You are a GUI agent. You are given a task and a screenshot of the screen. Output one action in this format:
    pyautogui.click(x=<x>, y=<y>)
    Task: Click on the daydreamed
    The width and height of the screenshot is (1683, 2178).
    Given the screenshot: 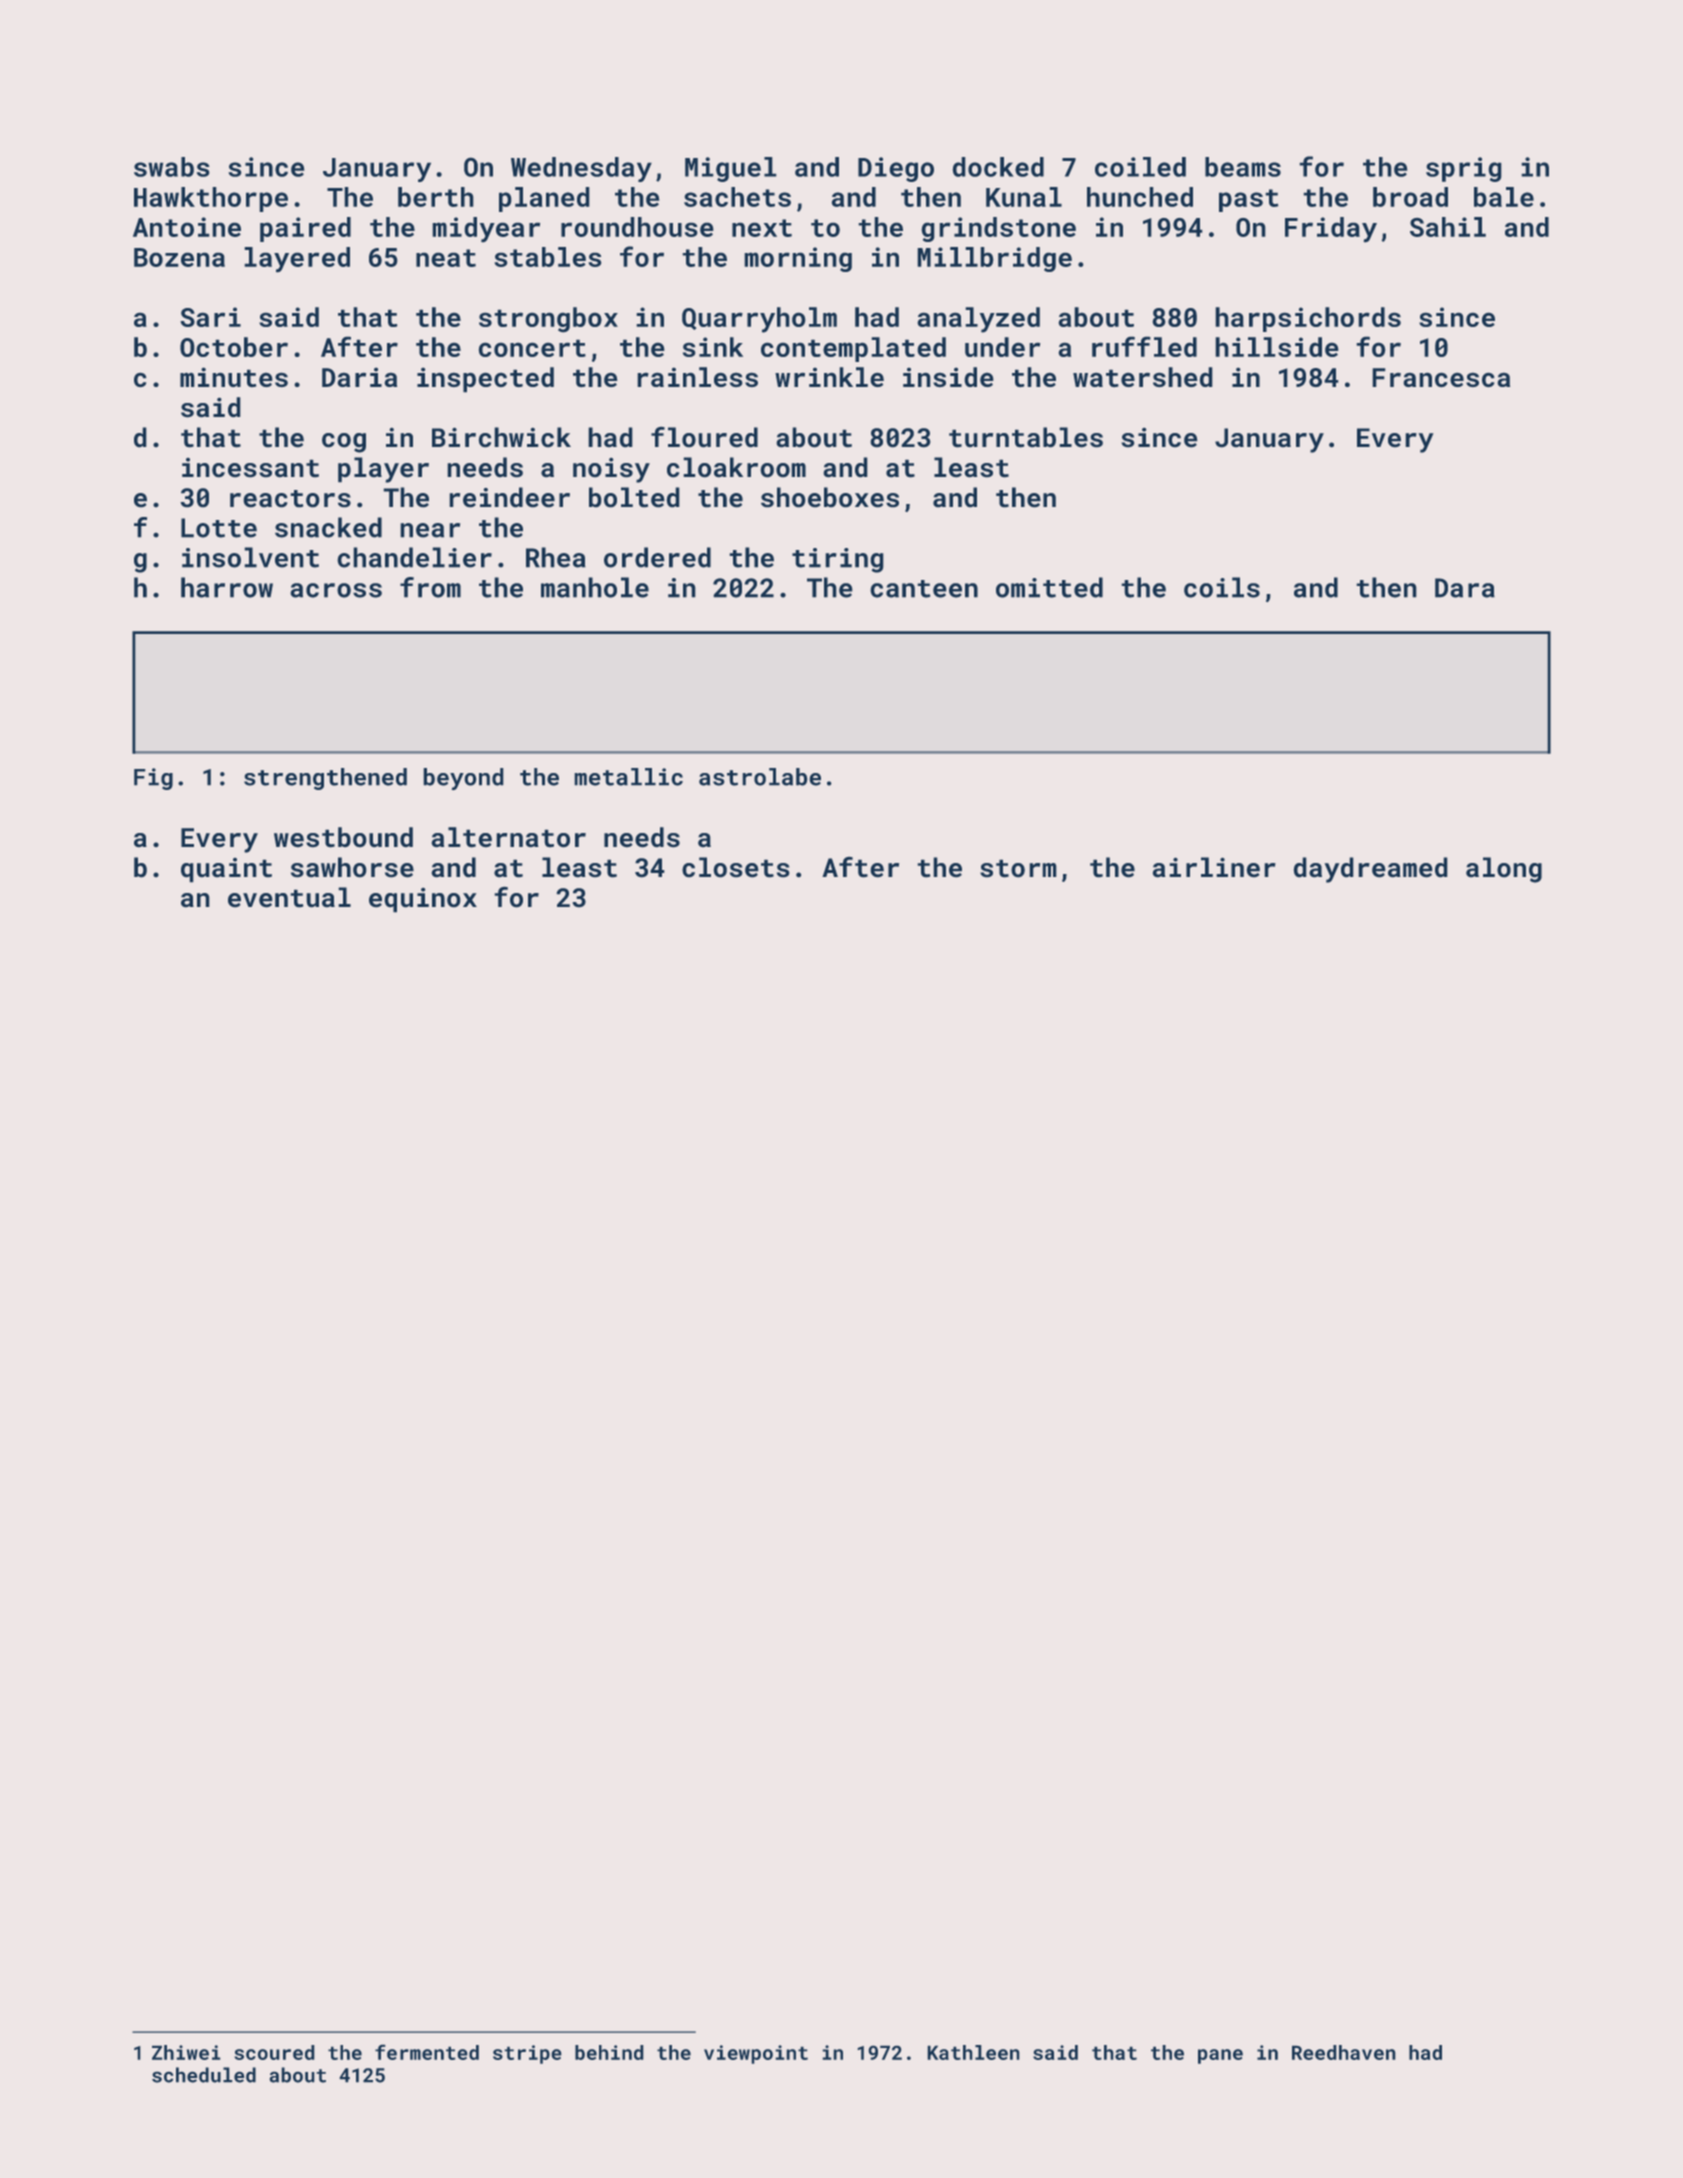 What is the action you would take?
    pyautogui.click(x=1370, y=870)
